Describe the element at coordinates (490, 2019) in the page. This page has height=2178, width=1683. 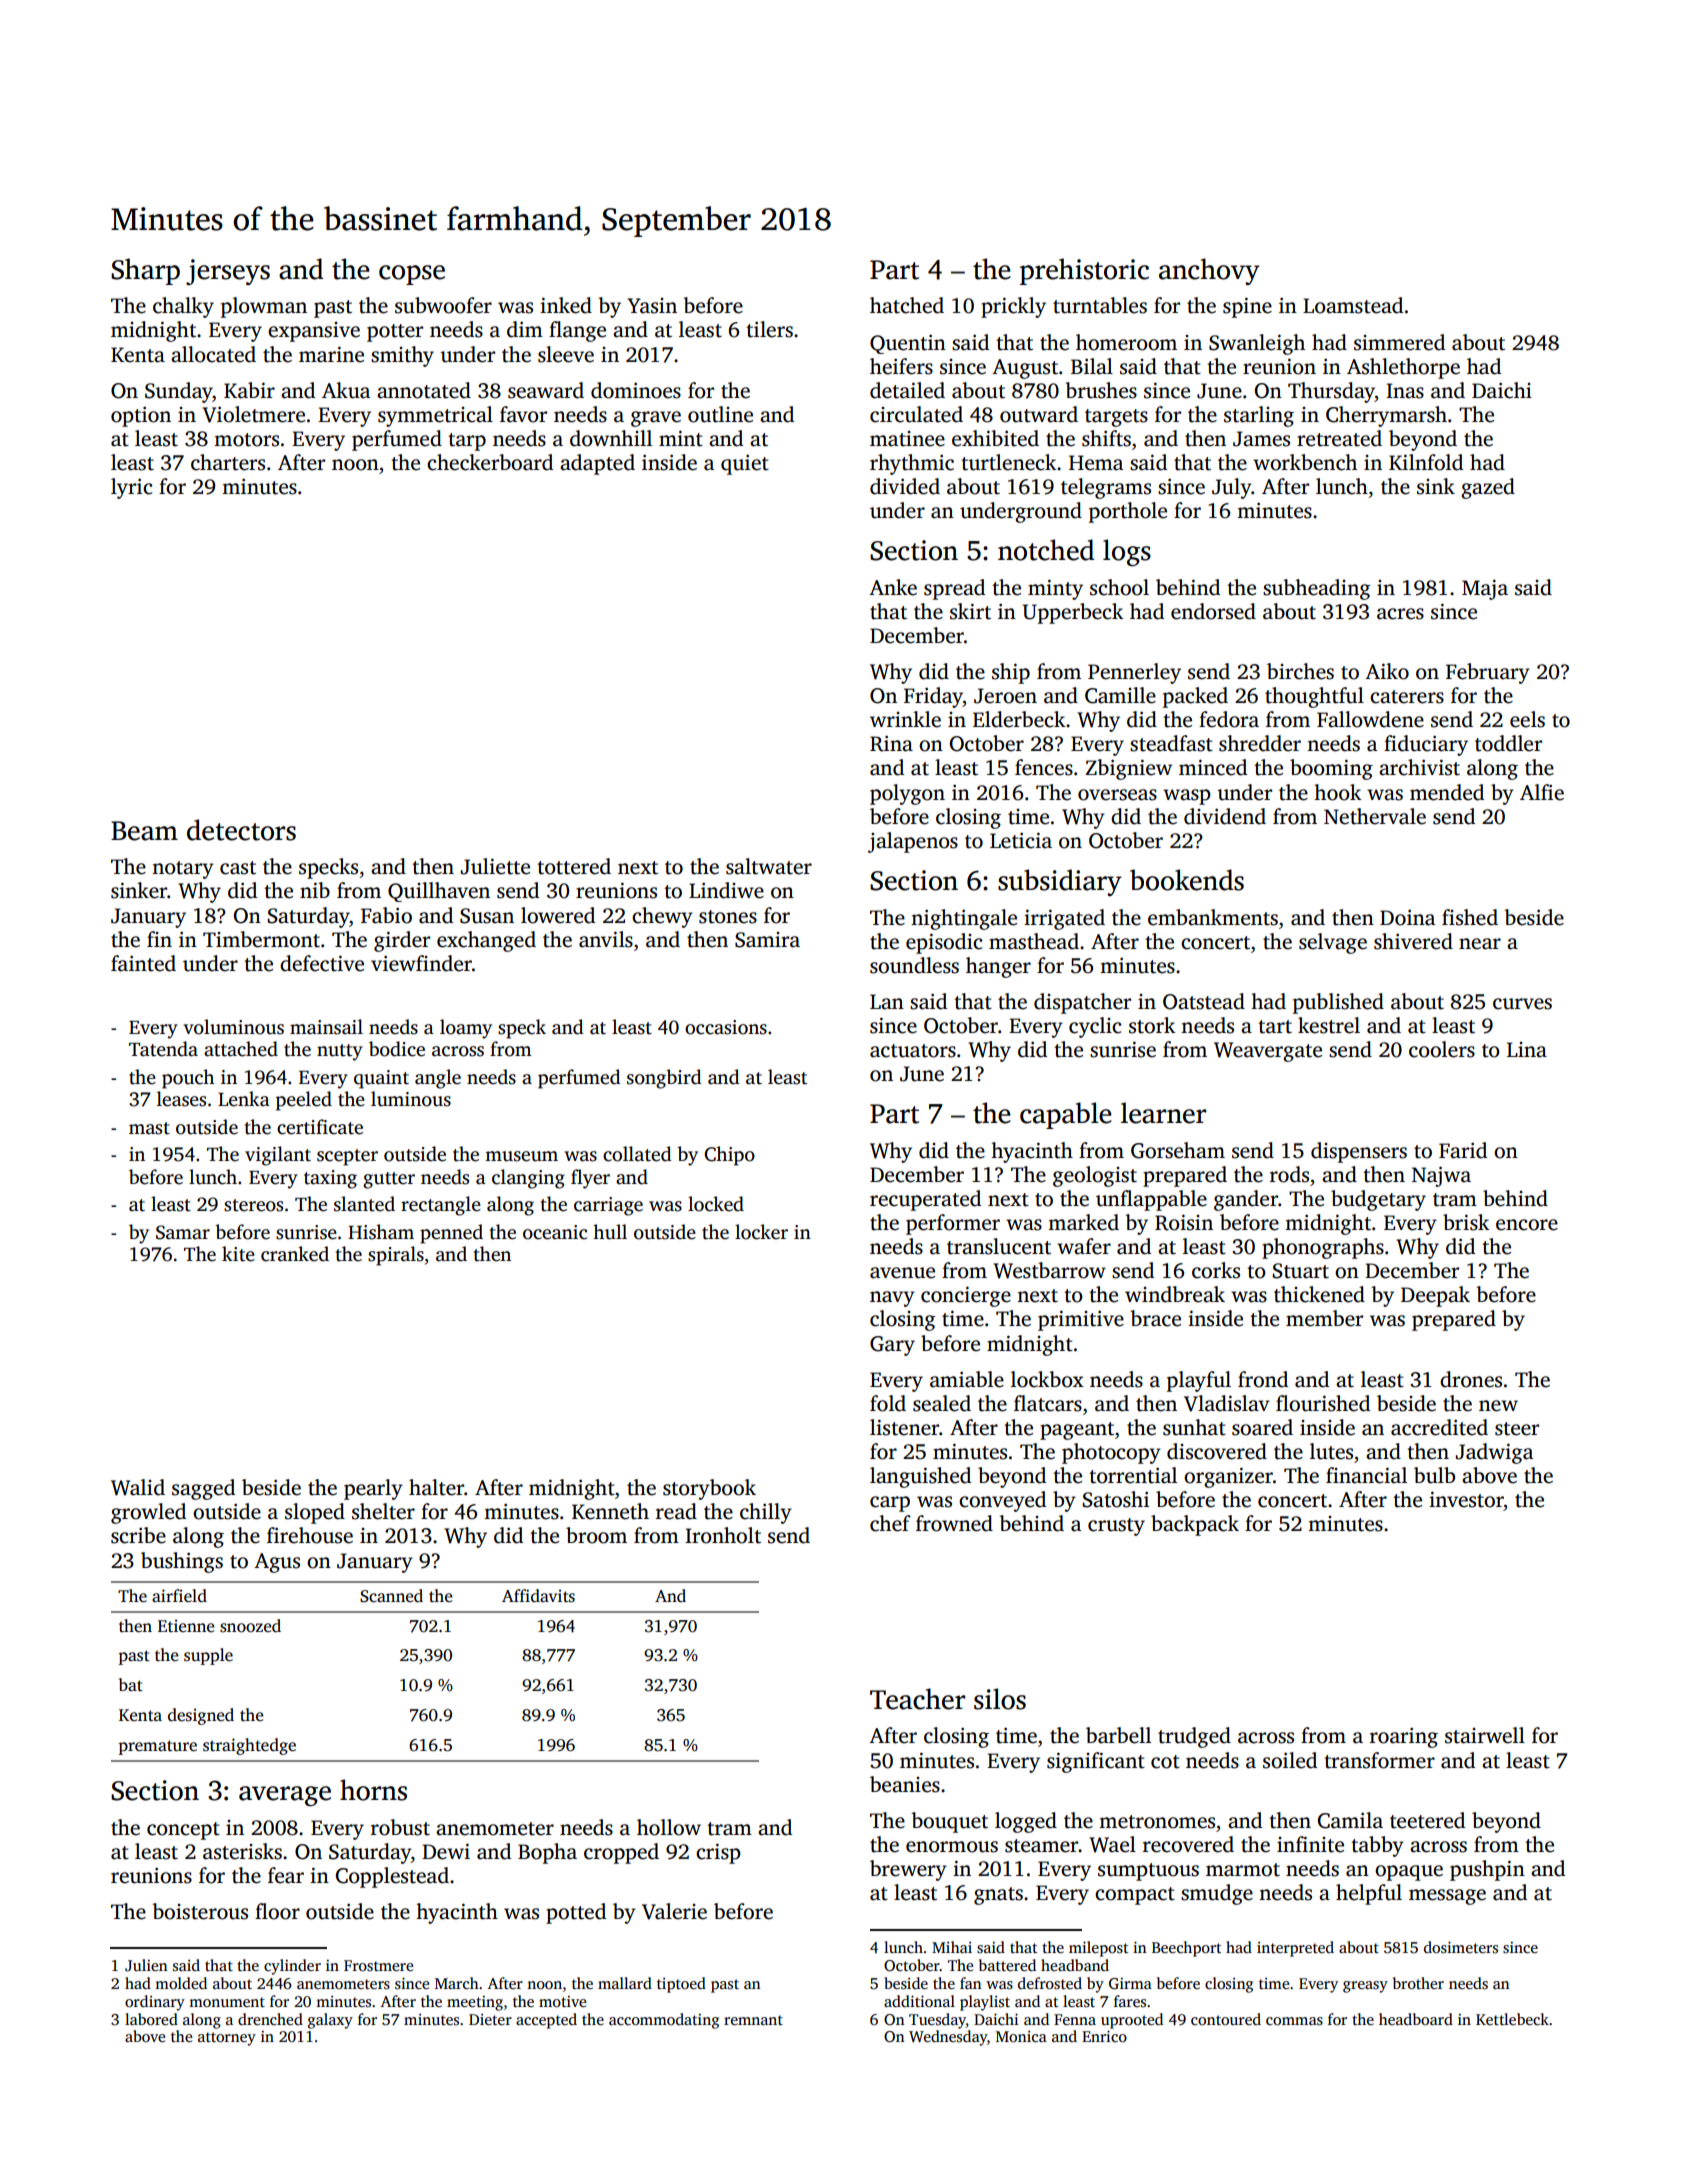
I see `Dieter` at that location.
